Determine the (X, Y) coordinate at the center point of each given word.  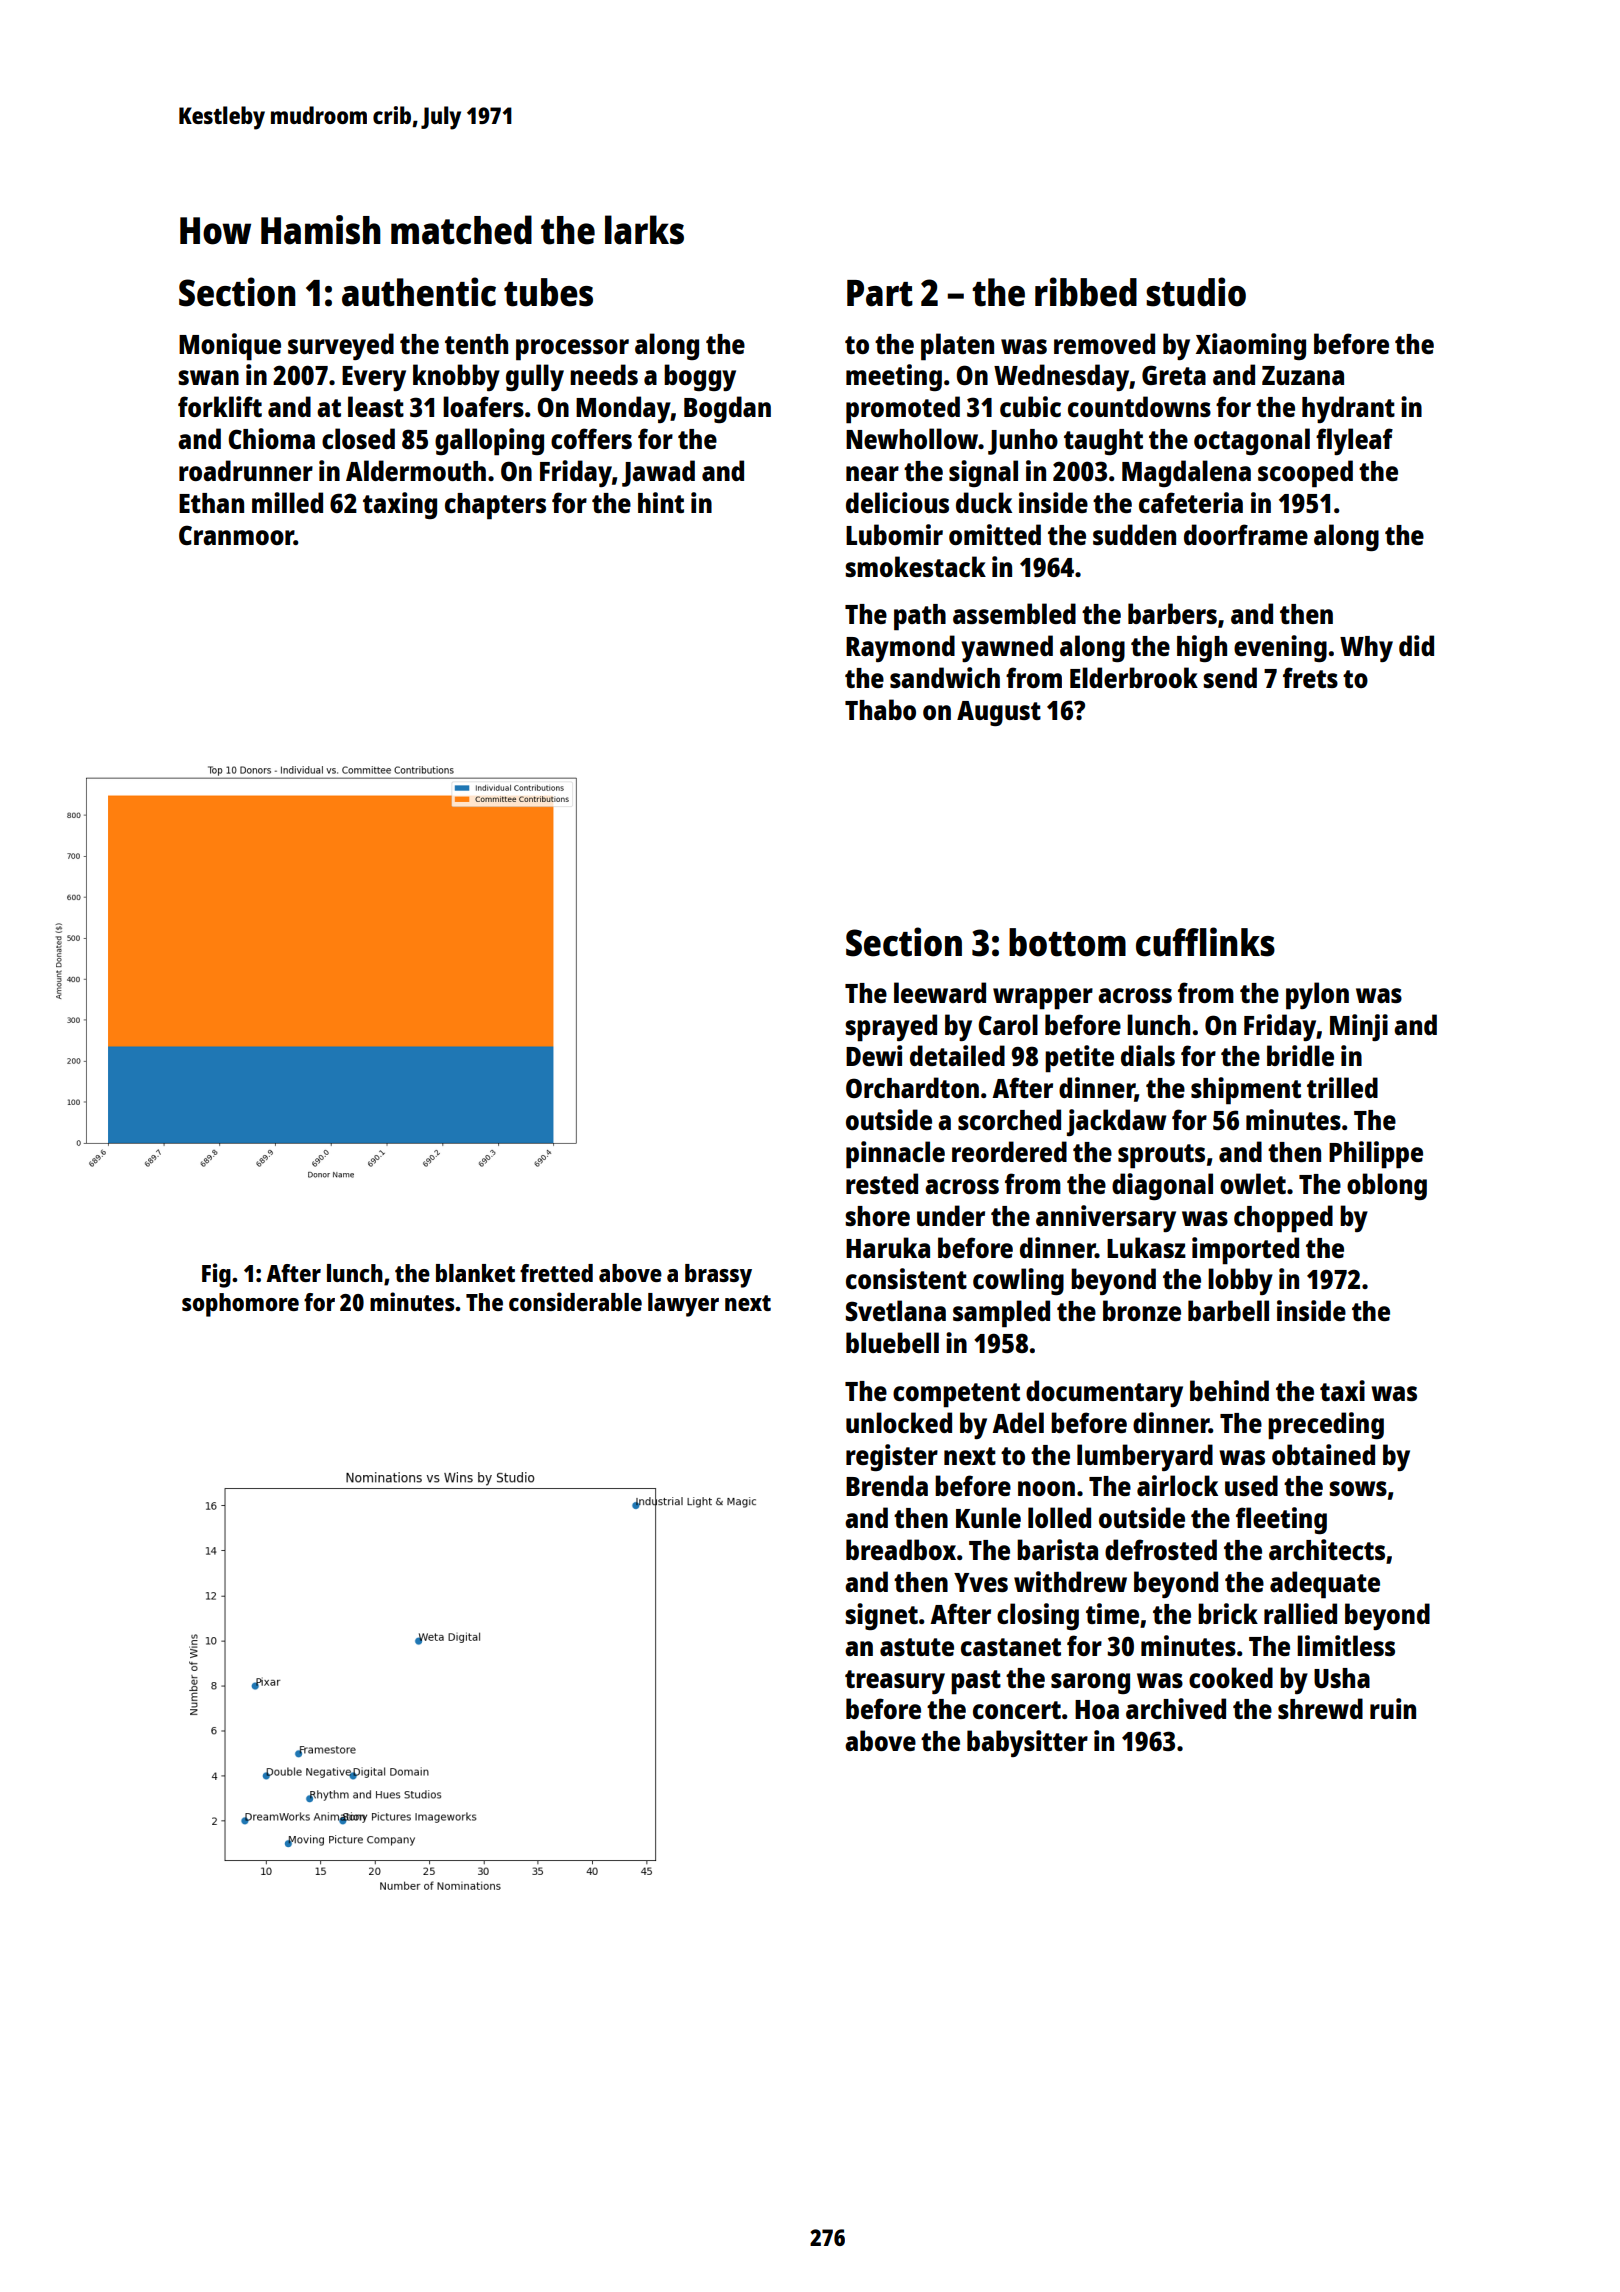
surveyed (341, 346)
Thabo (880, 709)
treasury (895, 1682)
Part (880, 293)
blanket (475, 1273)
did (1416, 645)
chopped (1283, 1219)
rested (882, 1183)
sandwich (945, 677)
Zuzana (1303, 375)
